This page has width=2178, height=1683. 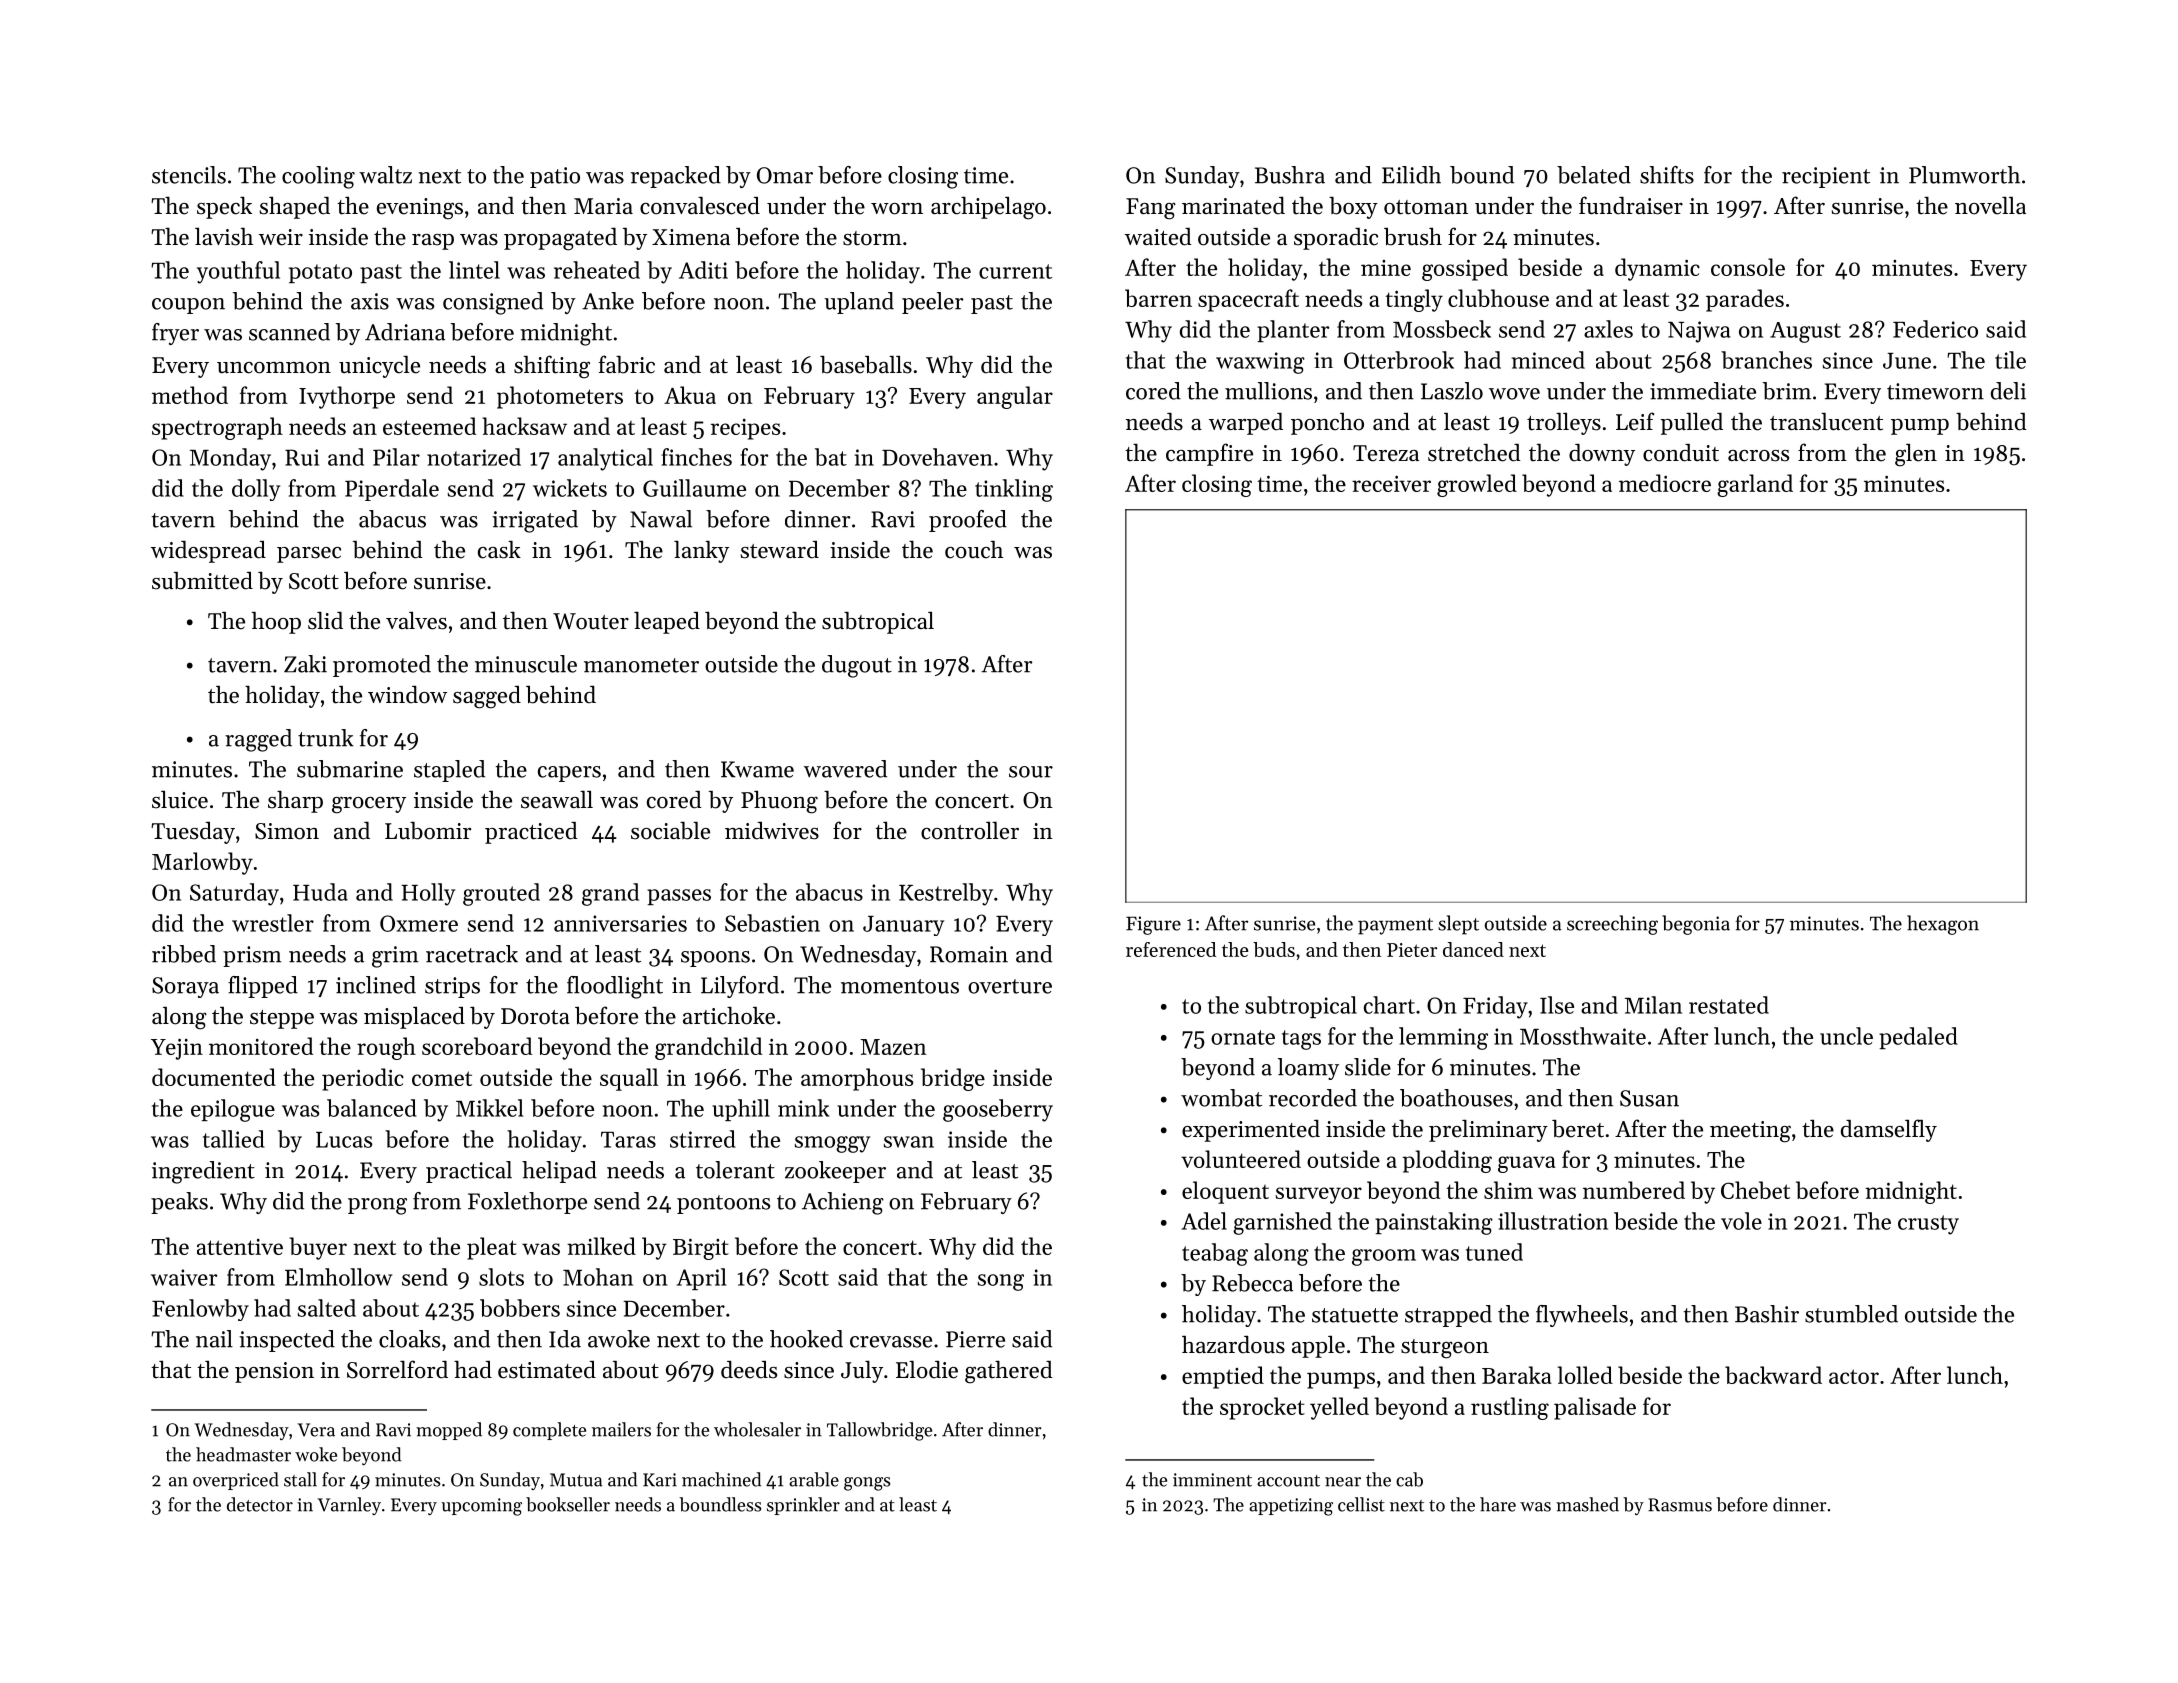 What do you see at coordinates (396, 457) in the page?
I see `Pilar` at bounding box center [396, 457].
